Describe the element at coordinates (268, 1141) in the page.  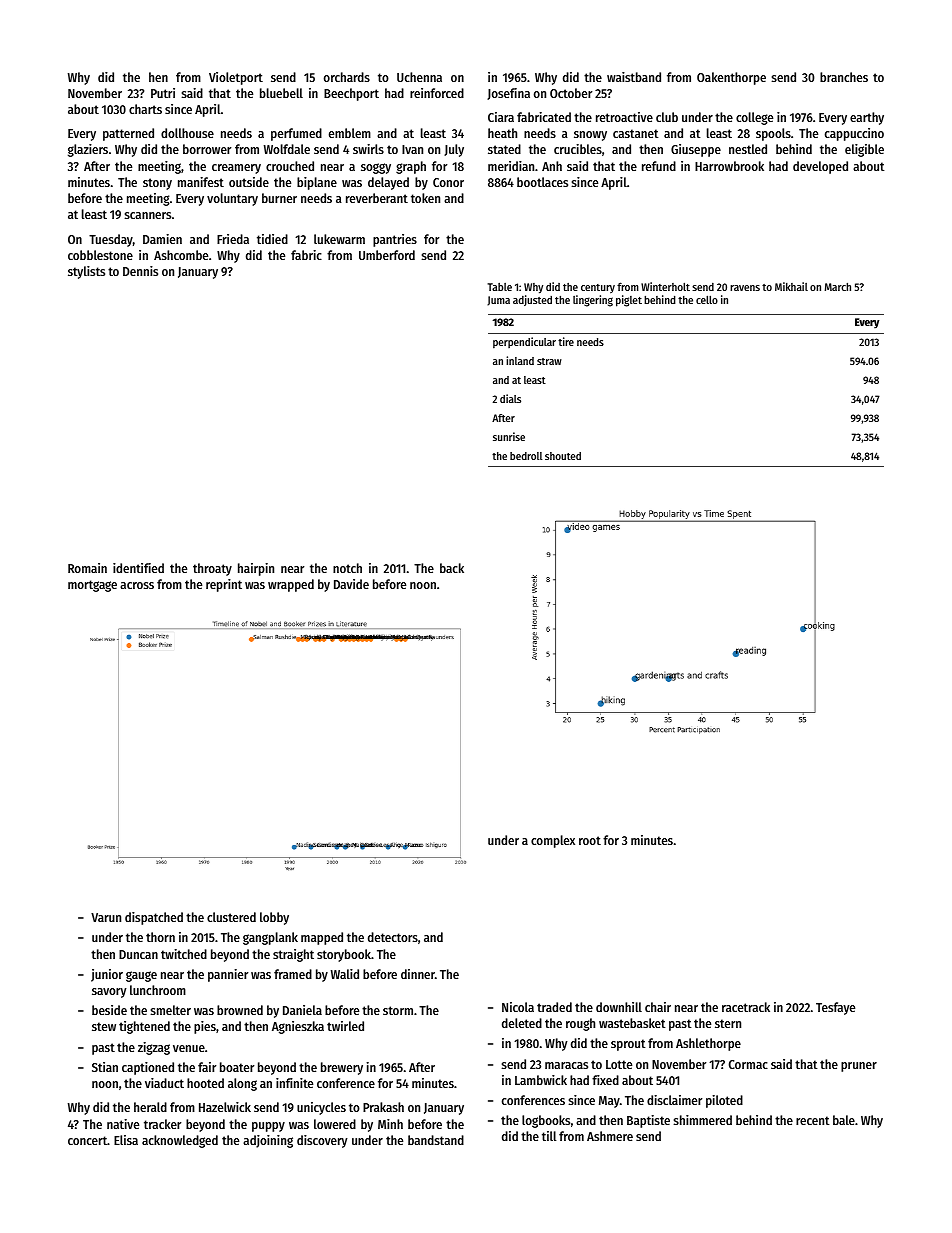
I see `adjoining` at that location.
